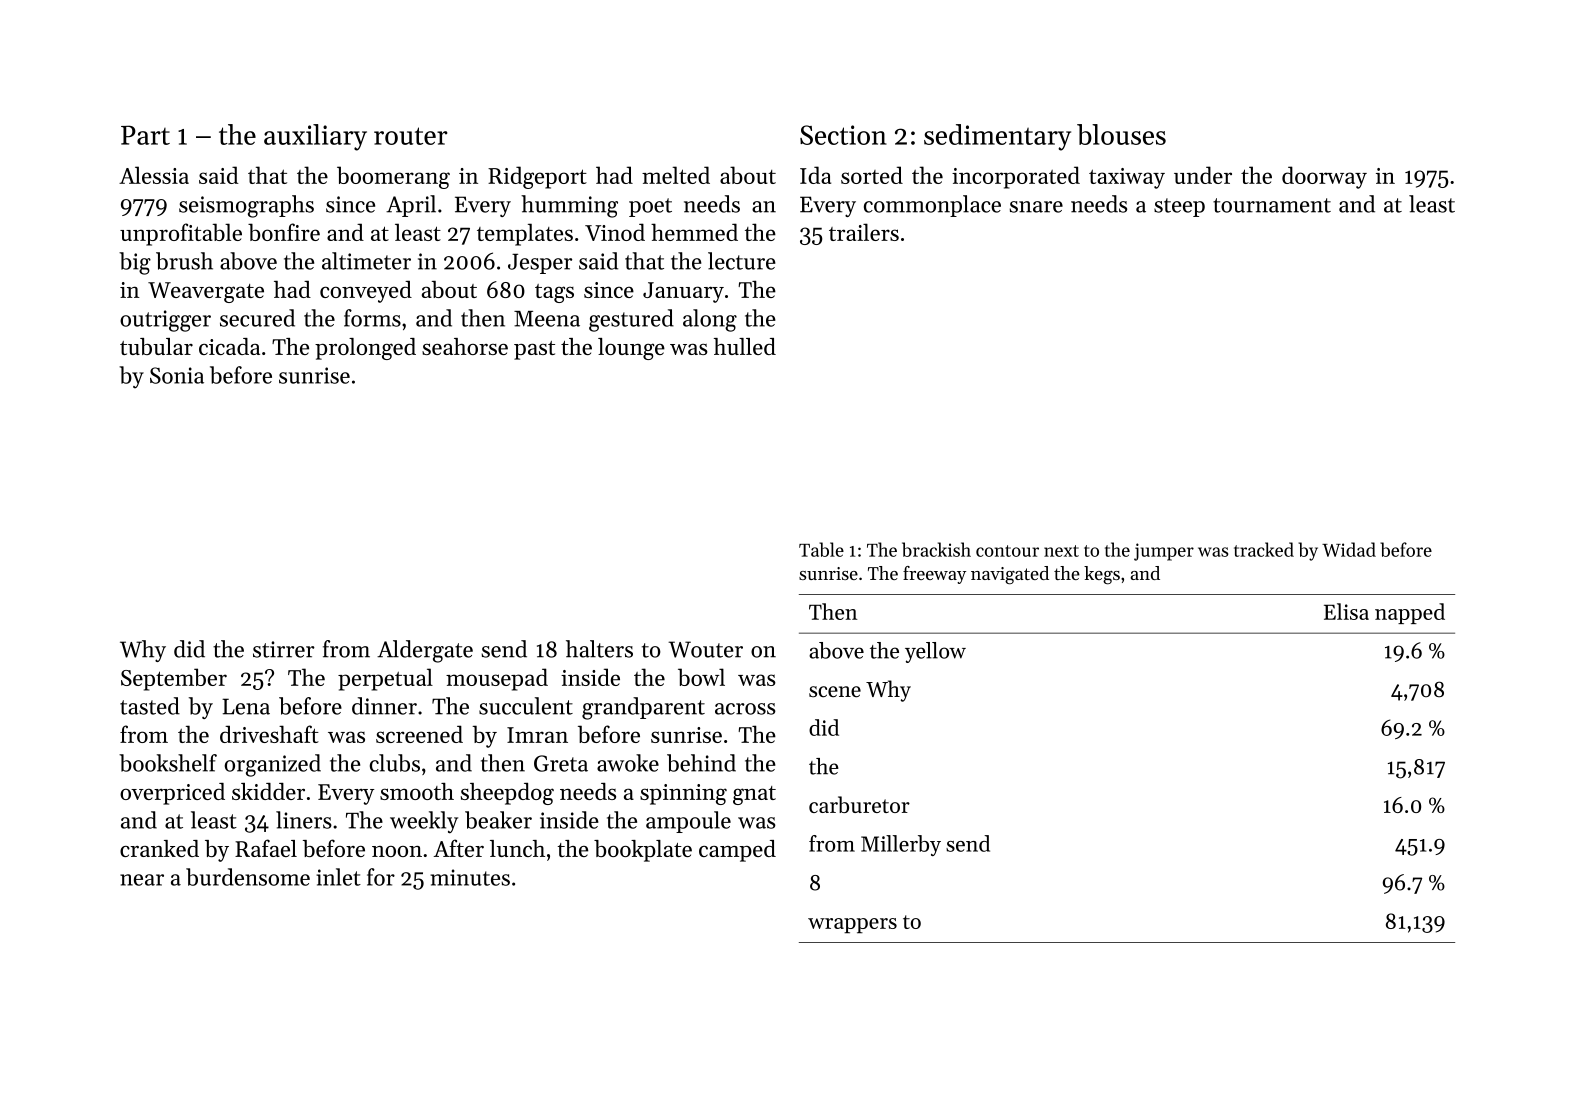 The image size is (1575, 1114). I want to click on noon, so click(397, 851).
